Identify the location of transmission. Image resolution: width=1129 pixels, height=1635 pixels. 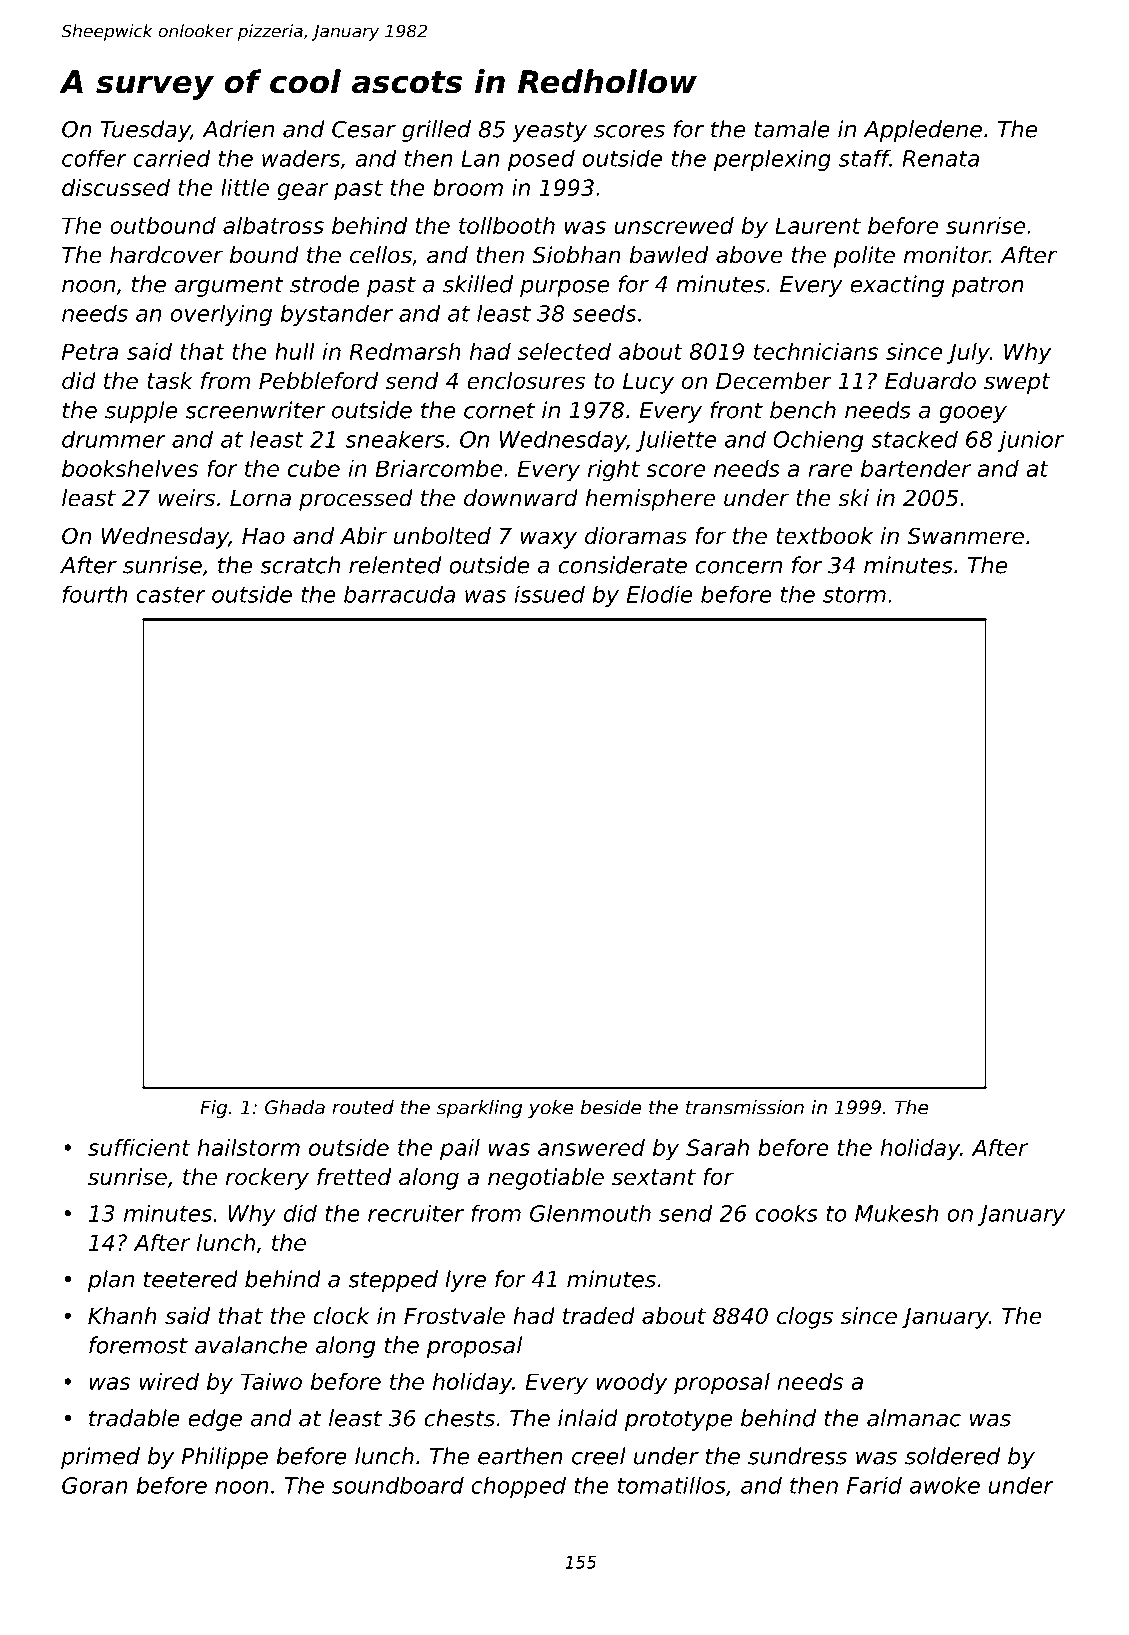
(745, 1107).
